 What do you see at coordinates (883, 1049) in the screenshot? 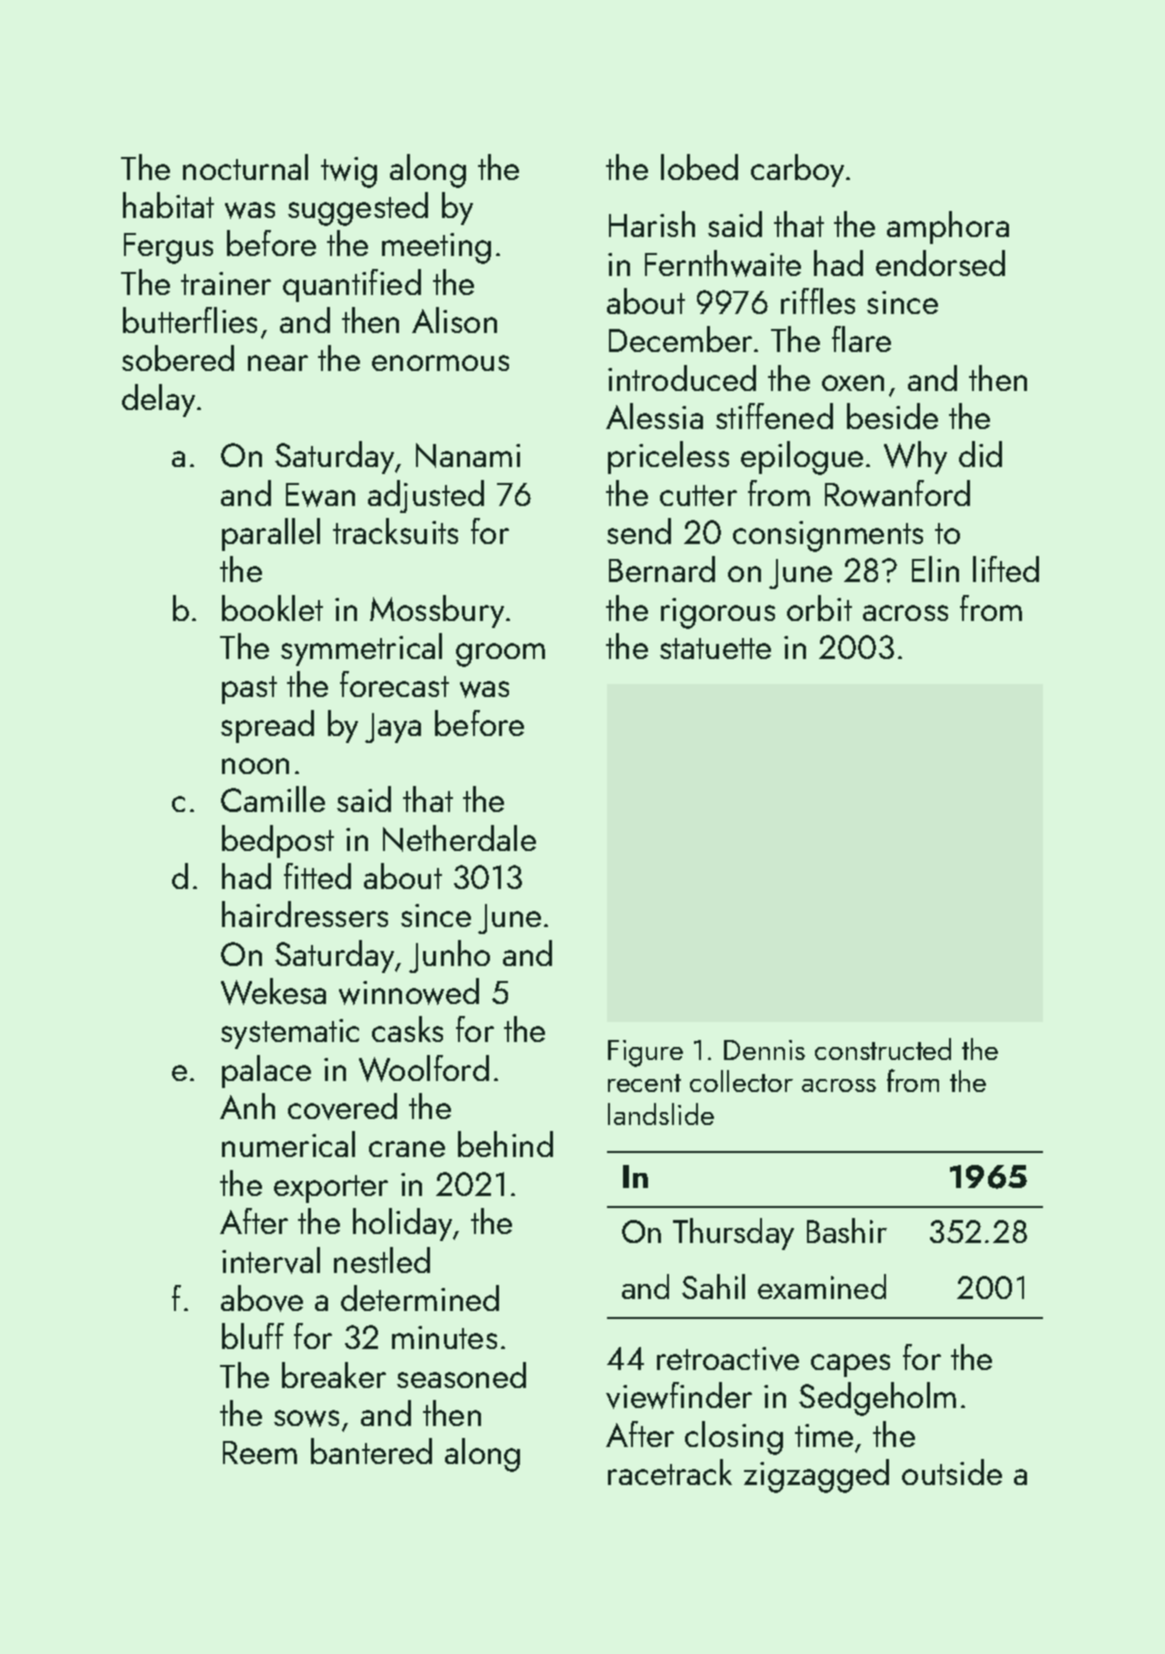
I see `constructed` at bounding box center [883, 1049].
